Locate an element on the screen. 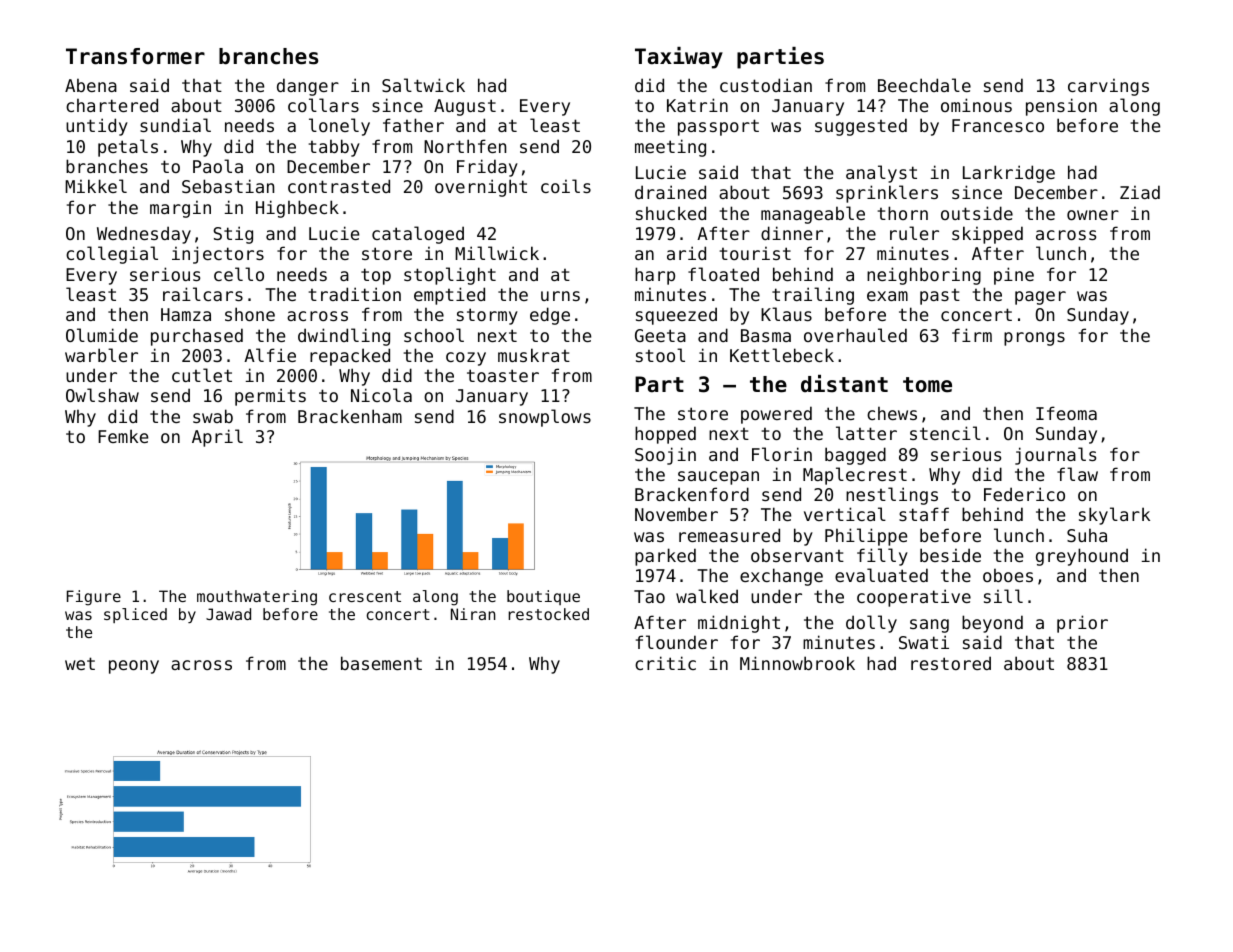 The width and height of the screenshot is (1233, 952). danger is located at coordinates (308, 87).
